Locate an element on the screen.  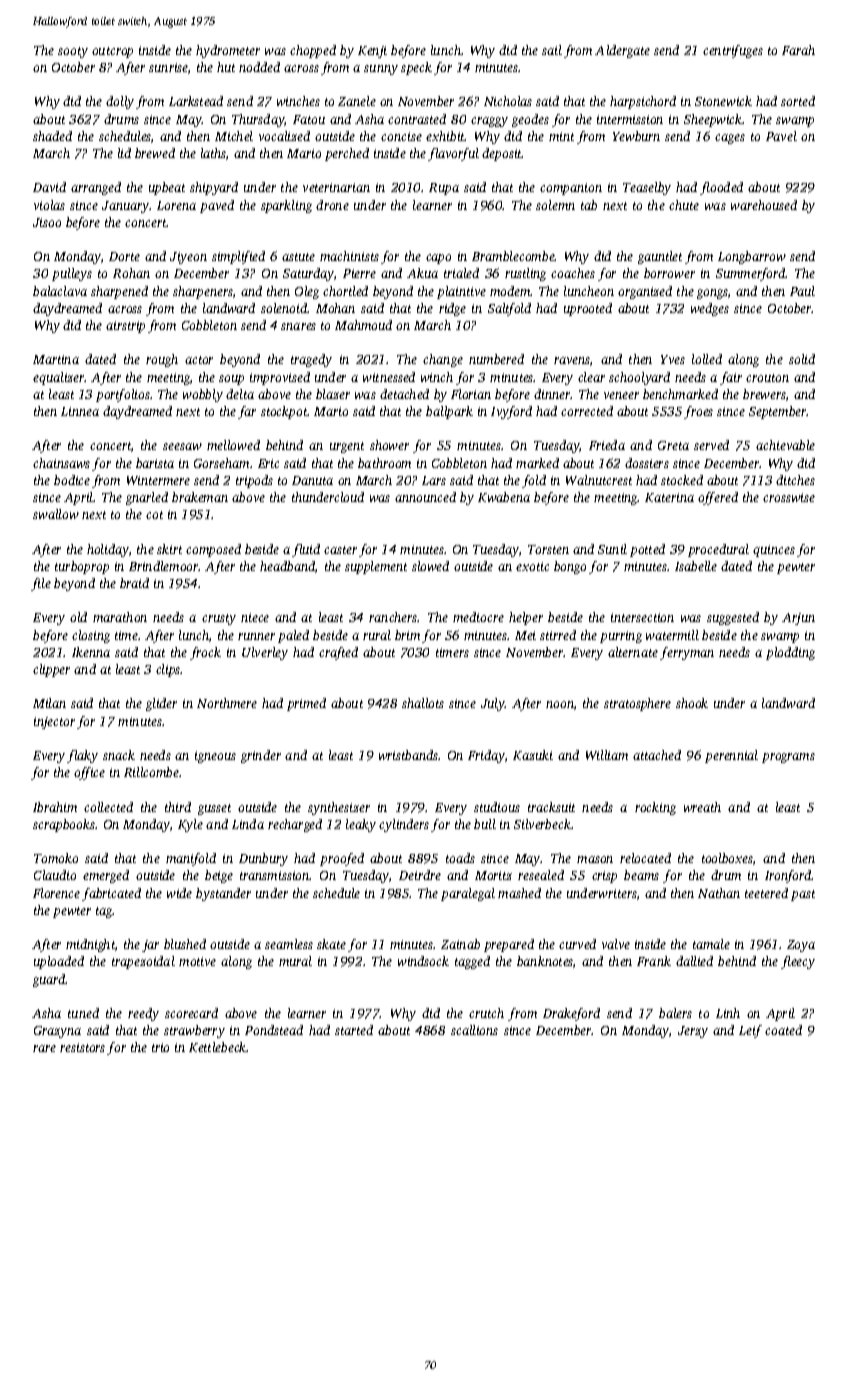
trapezoidal is located at coordinates (143, 962).
